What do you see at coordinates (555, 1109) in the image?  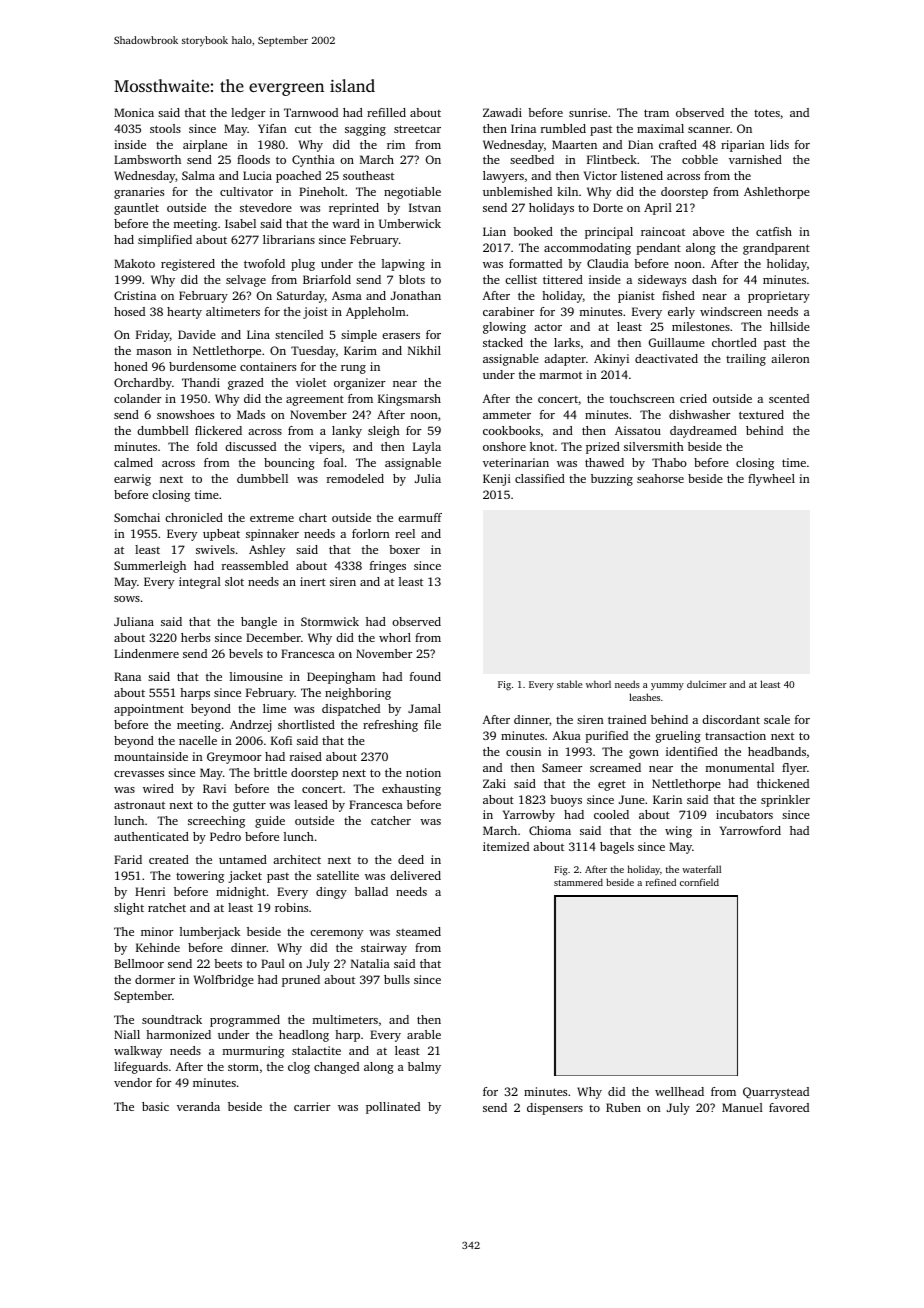 I see `dispensers` at bounding box center [555, 1109].
